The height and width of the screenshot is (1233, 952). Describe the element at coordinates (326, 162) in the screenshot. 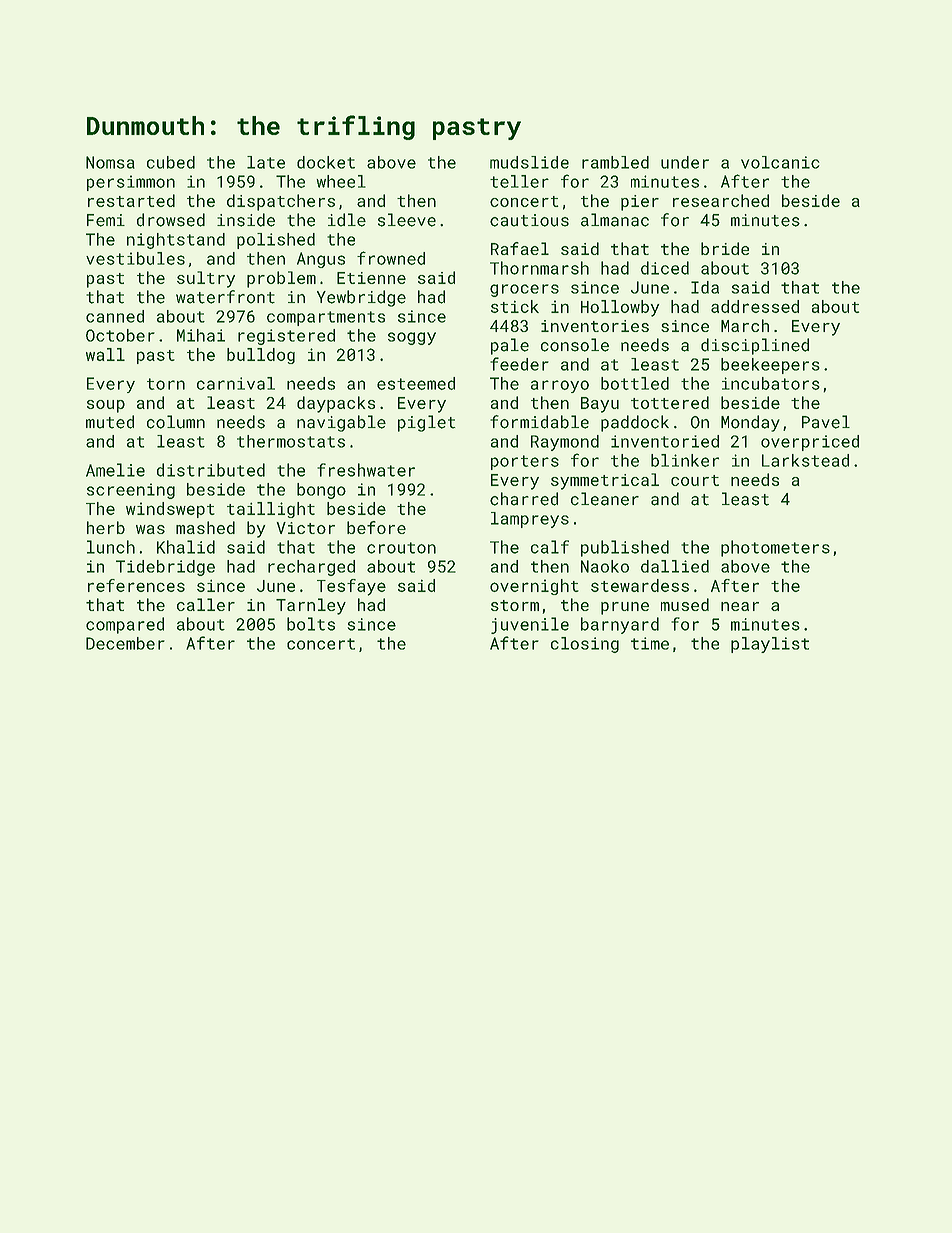

I see `docket` at that location.
